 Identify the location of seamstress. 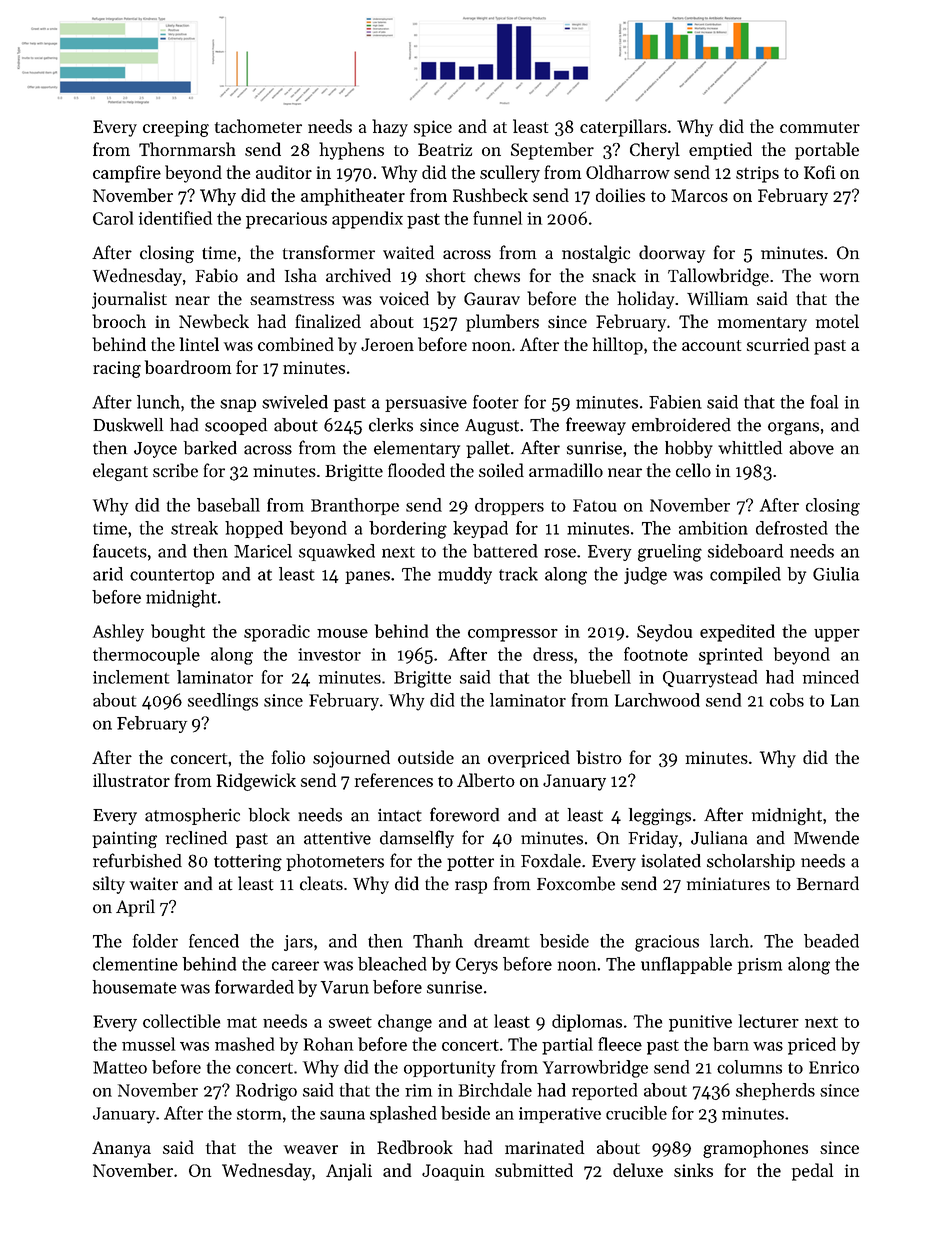
(292, 300).
